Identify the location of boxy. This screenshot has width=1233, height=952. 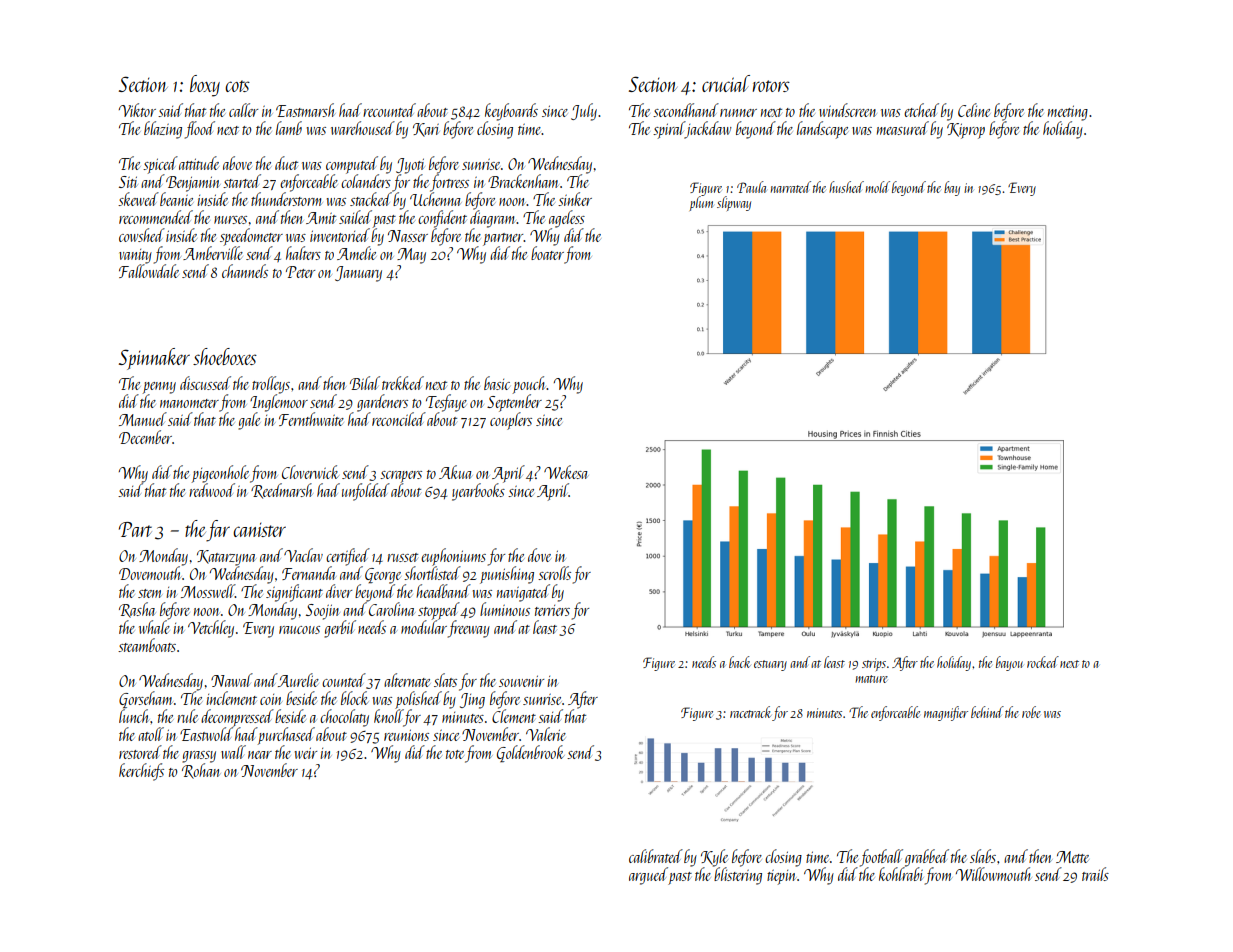
(205, 86).
